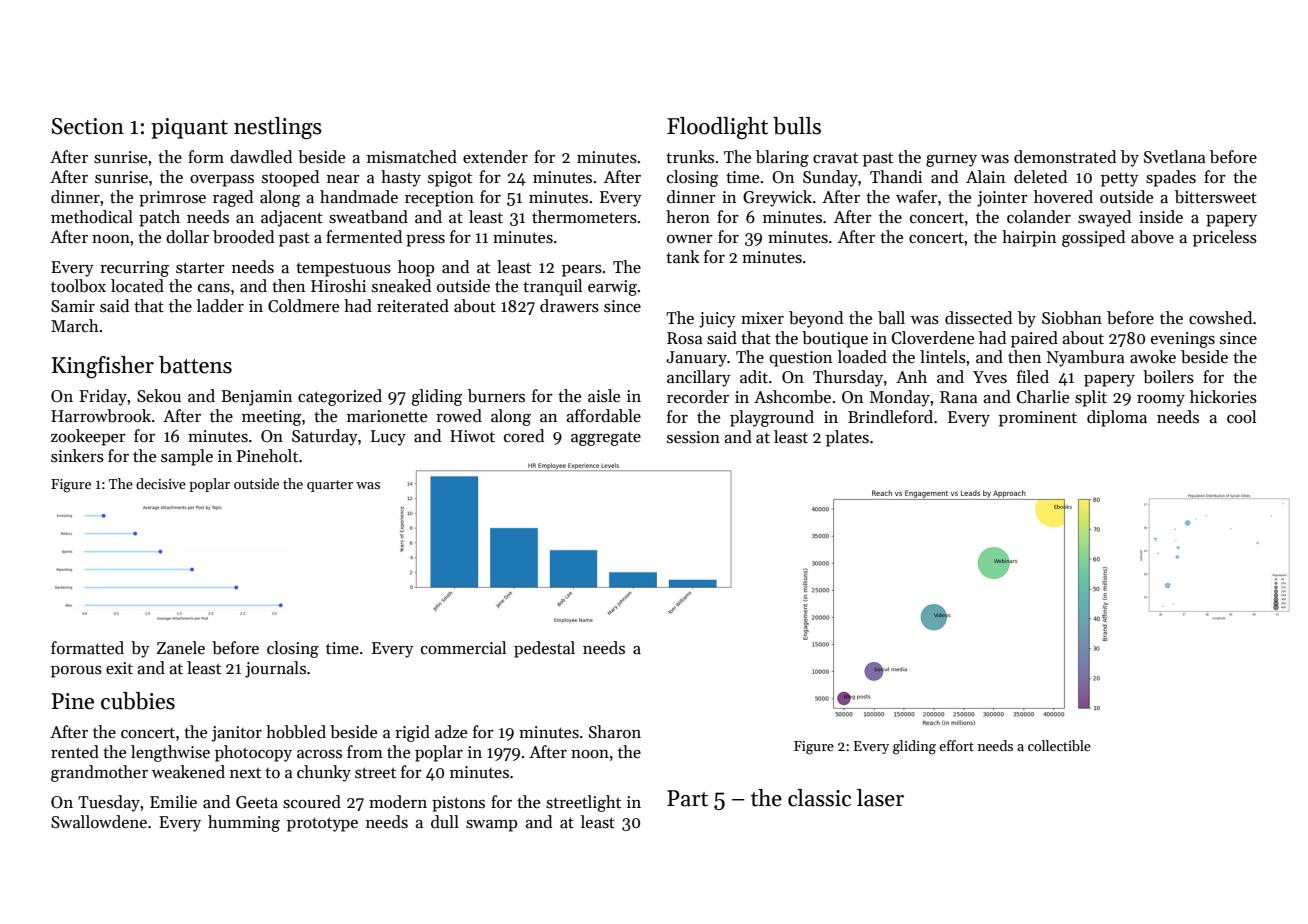 This image has height=924, width=1308. I want to click on hickories, so click(1223, 397).
